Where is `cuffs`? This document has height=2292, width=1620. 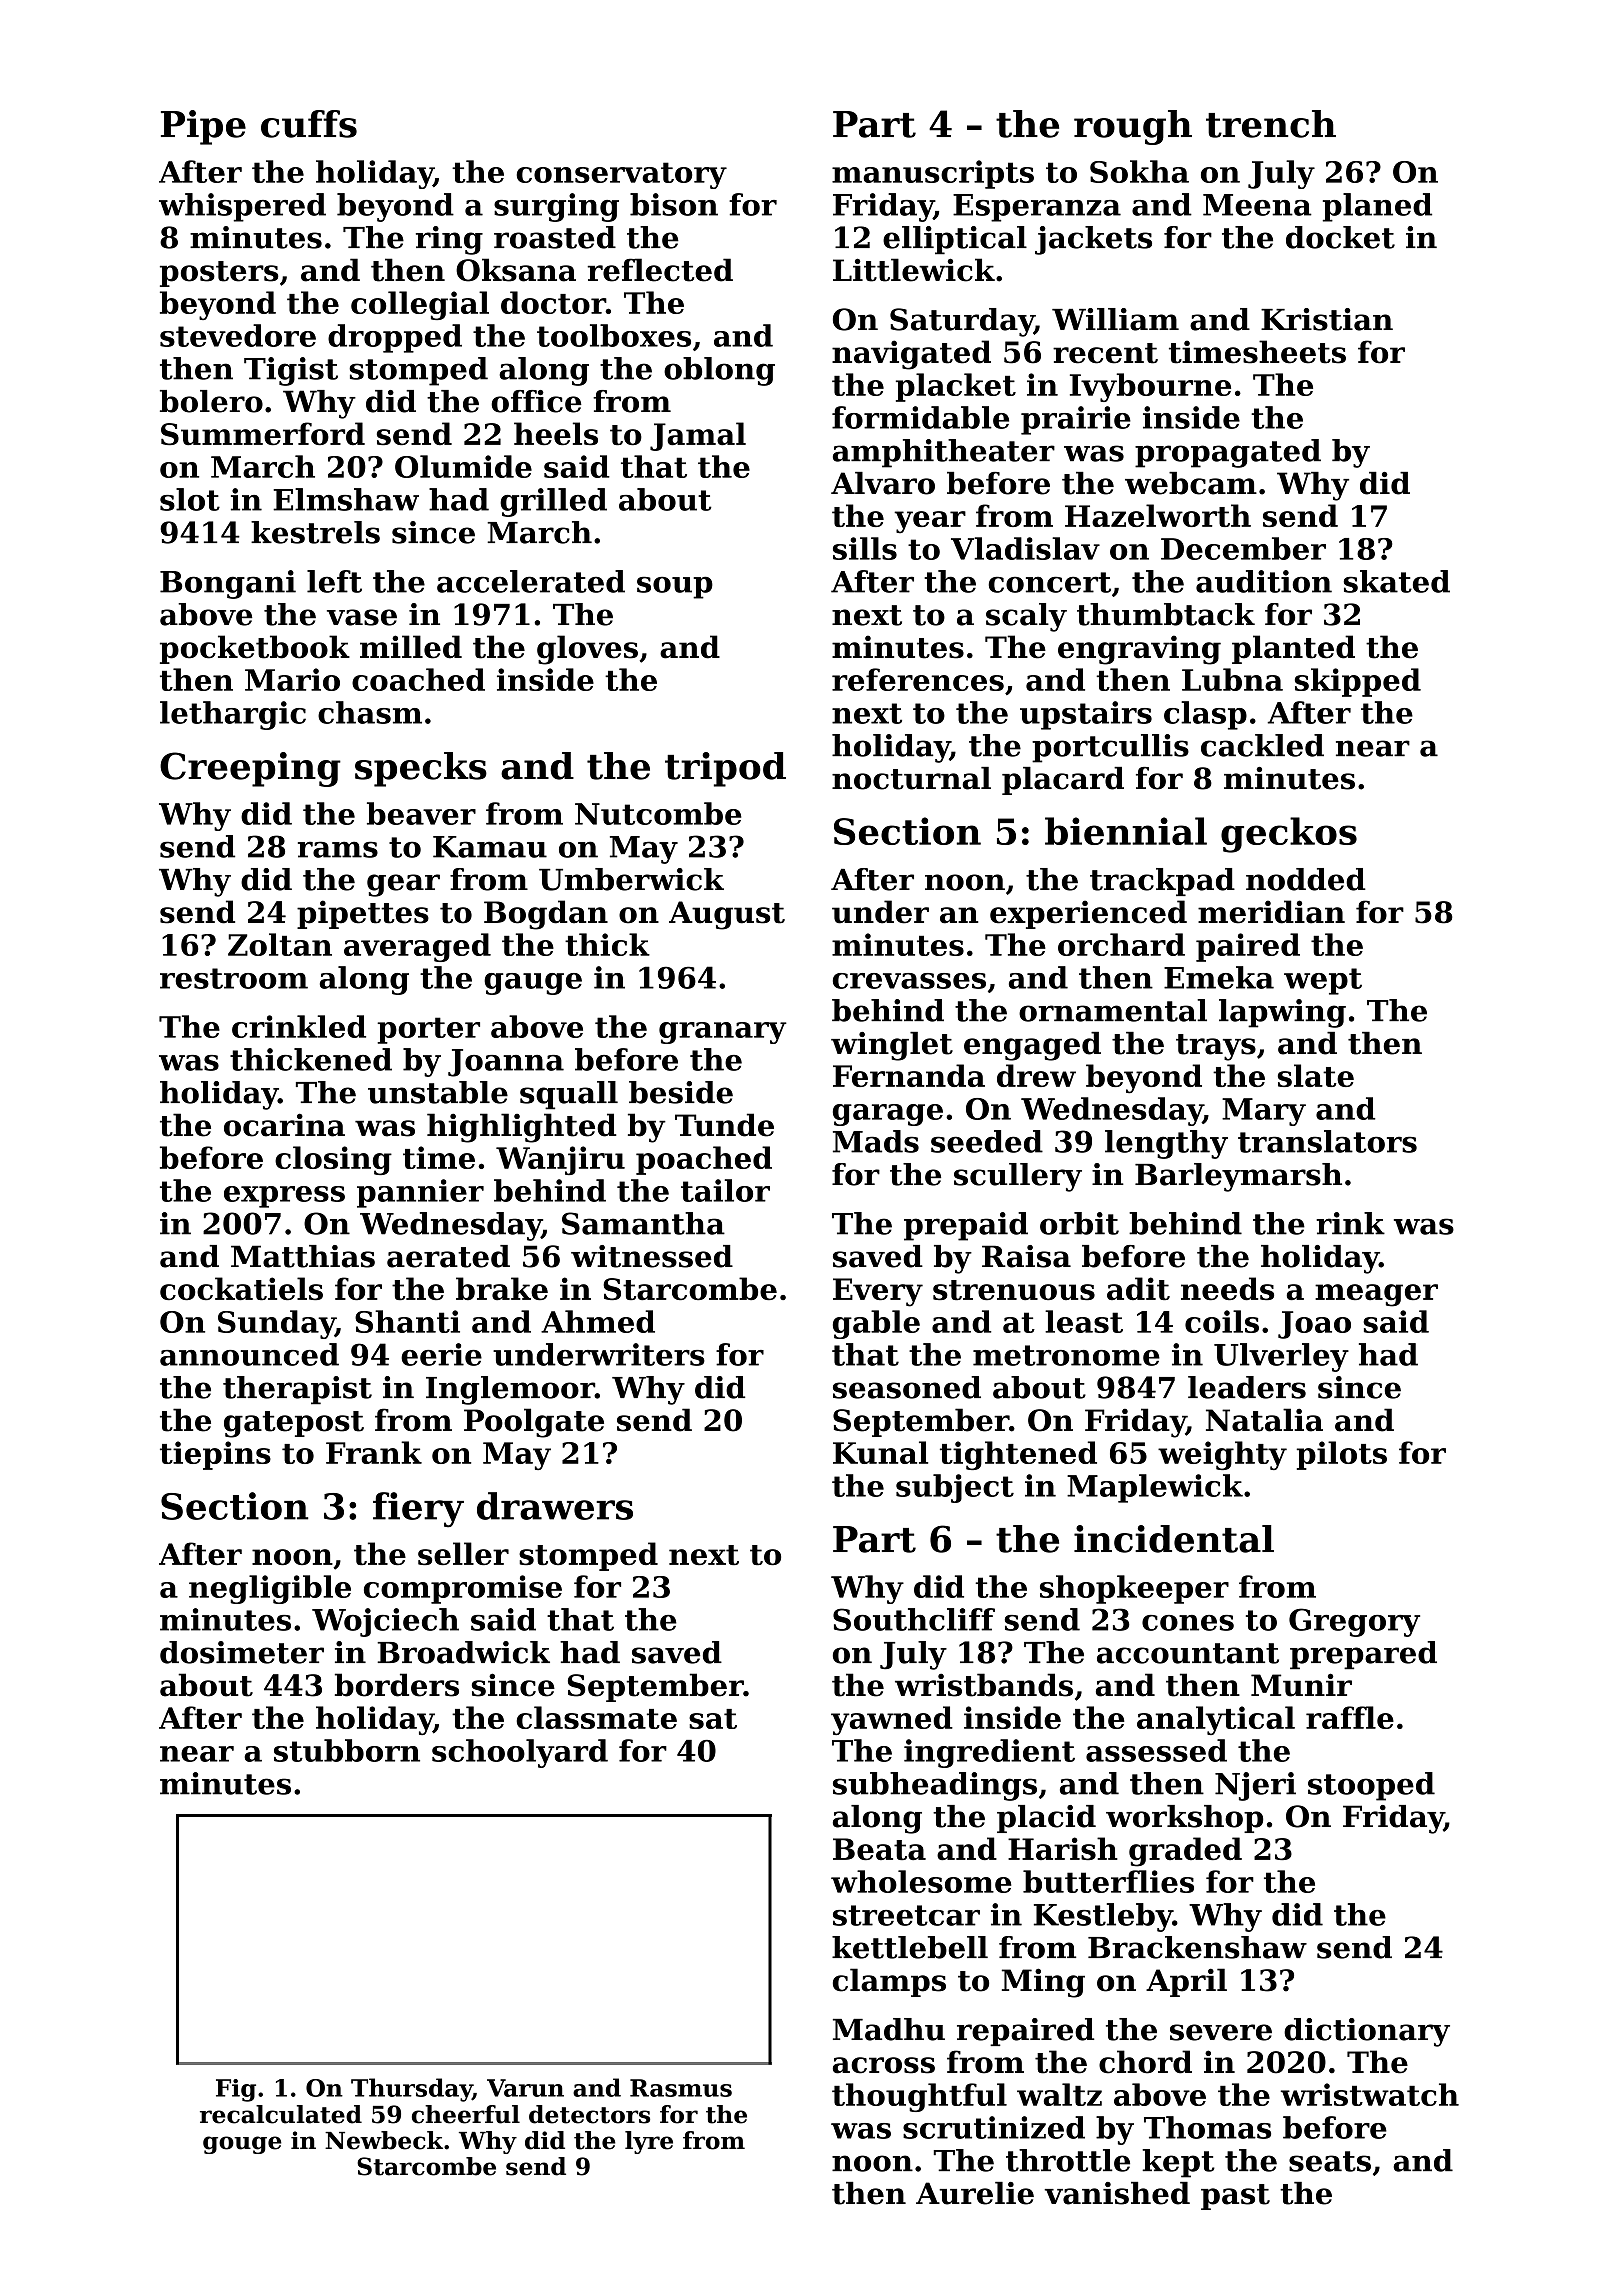
cuffs is located at coordinates (309, 124).
